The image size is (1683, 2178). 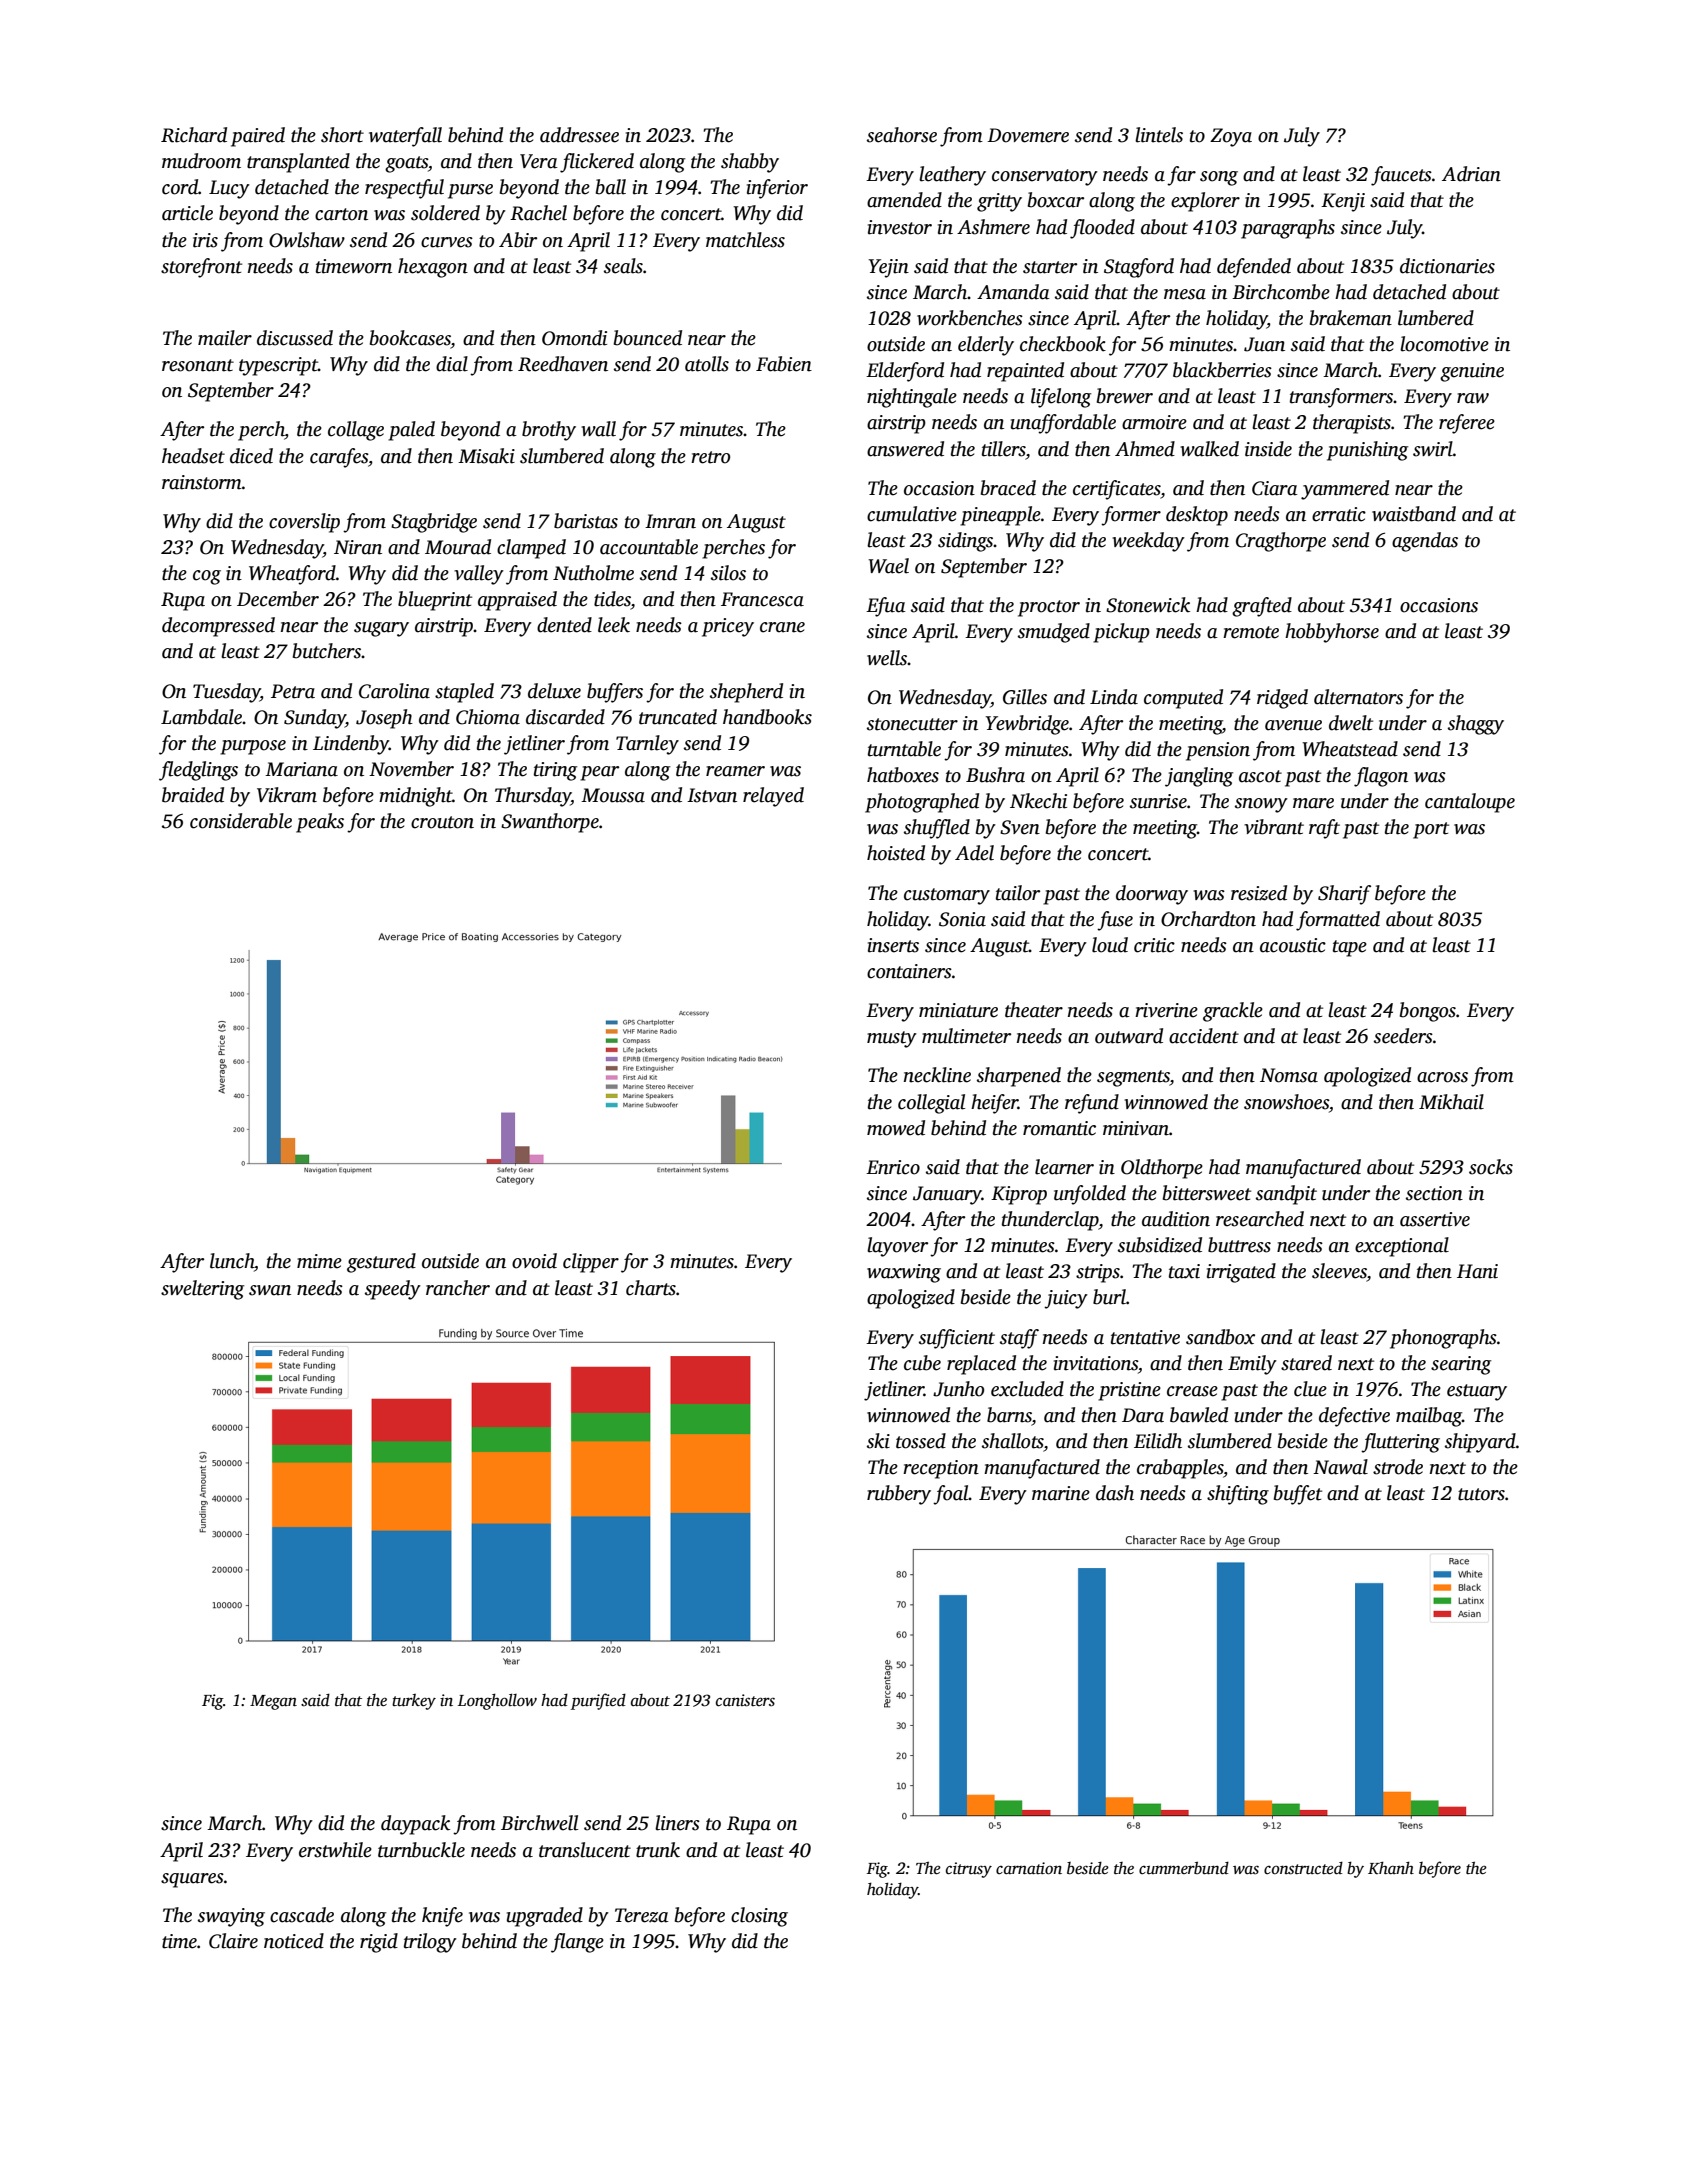 What do you see at coordinates (1471, 174) in the screenshot?
I see `Adrian` at bounding box center [1471, 174].
